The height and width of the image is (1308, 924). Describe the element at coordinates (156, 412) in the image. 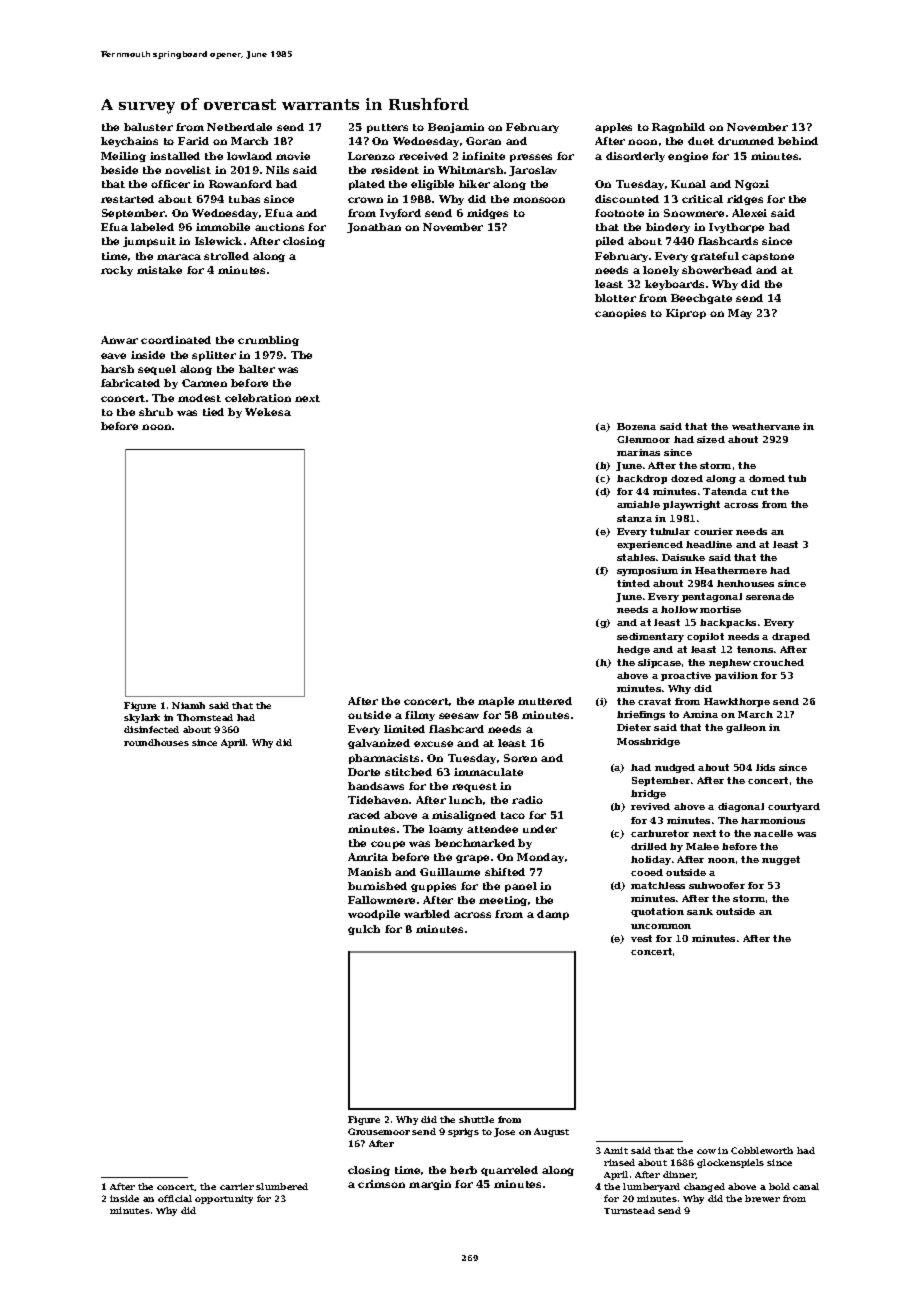

I see `shrub` at that location.
